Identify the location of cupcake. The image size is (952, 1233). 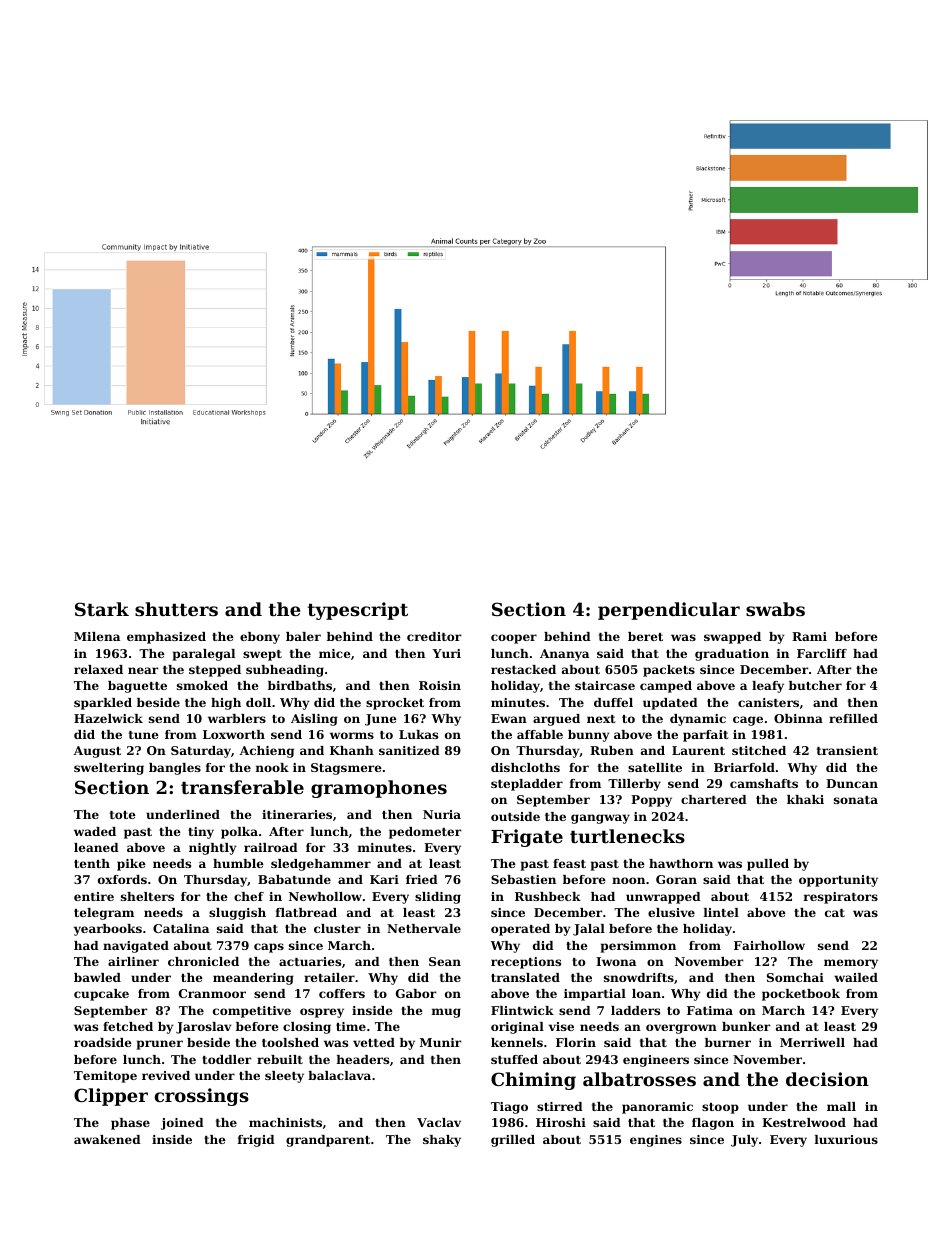
(101, 995).
